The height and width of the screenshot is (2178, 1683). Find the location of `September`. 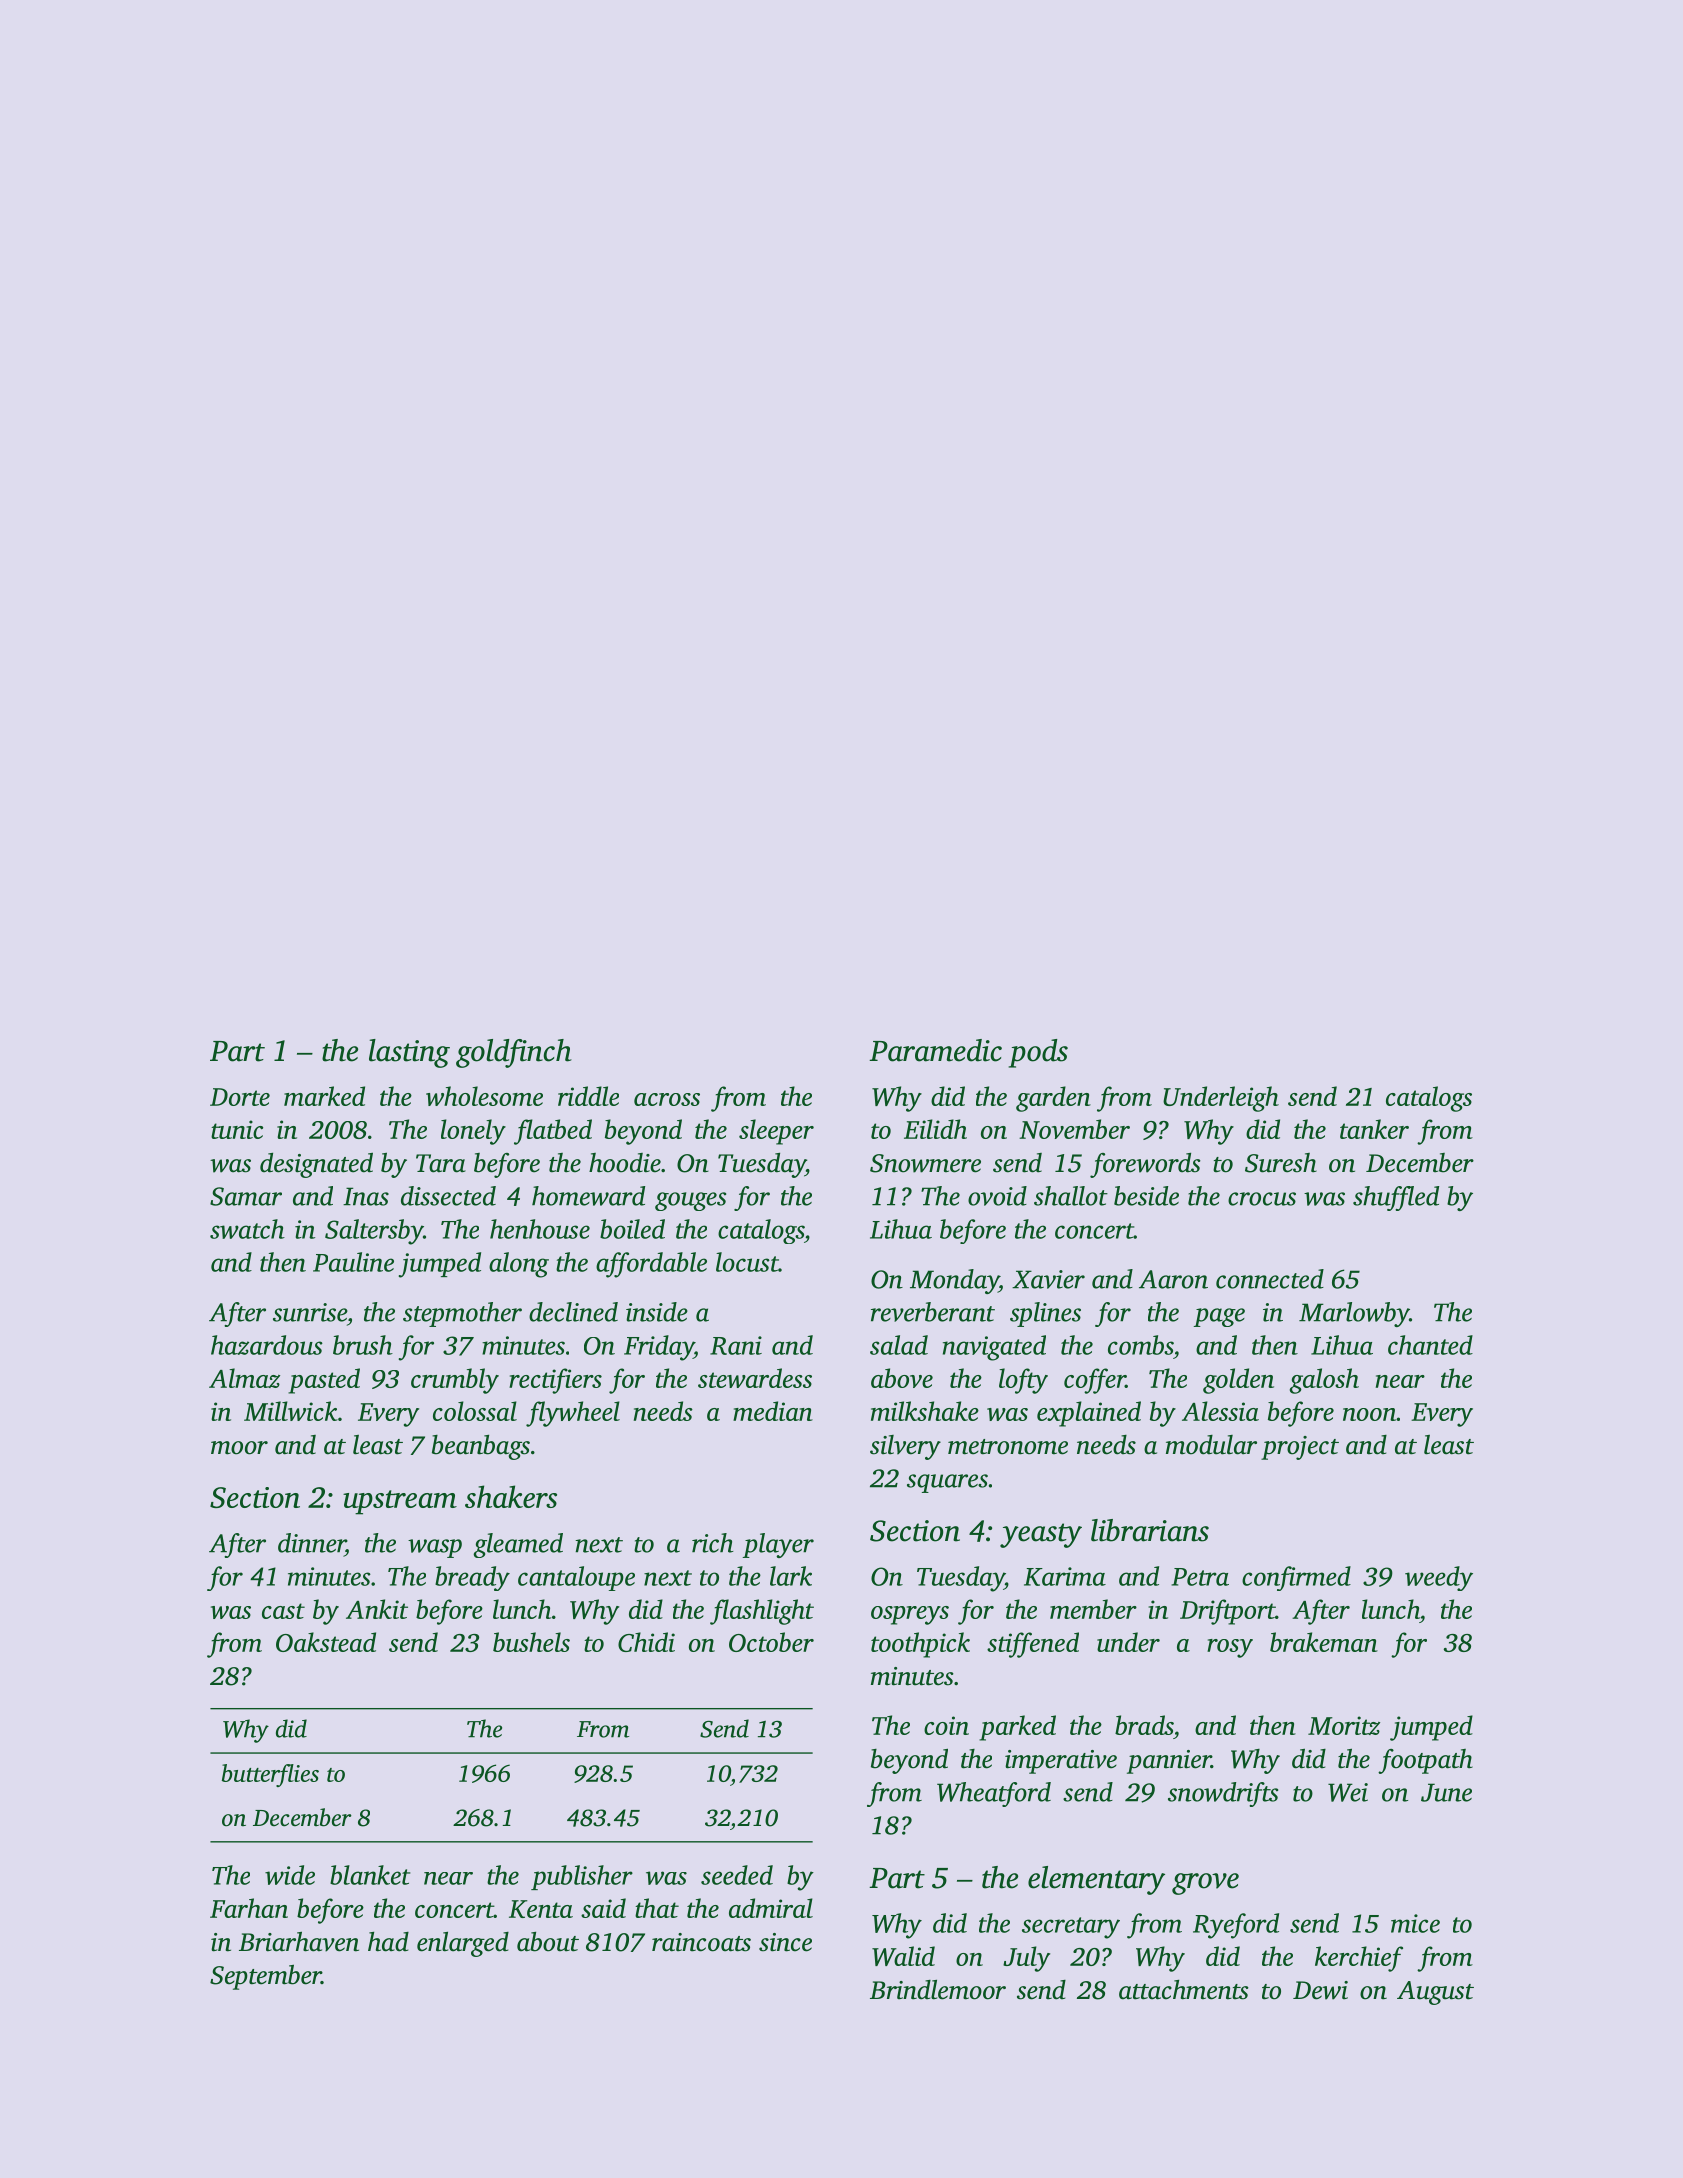

September is located at coordinates (265, 1977).
